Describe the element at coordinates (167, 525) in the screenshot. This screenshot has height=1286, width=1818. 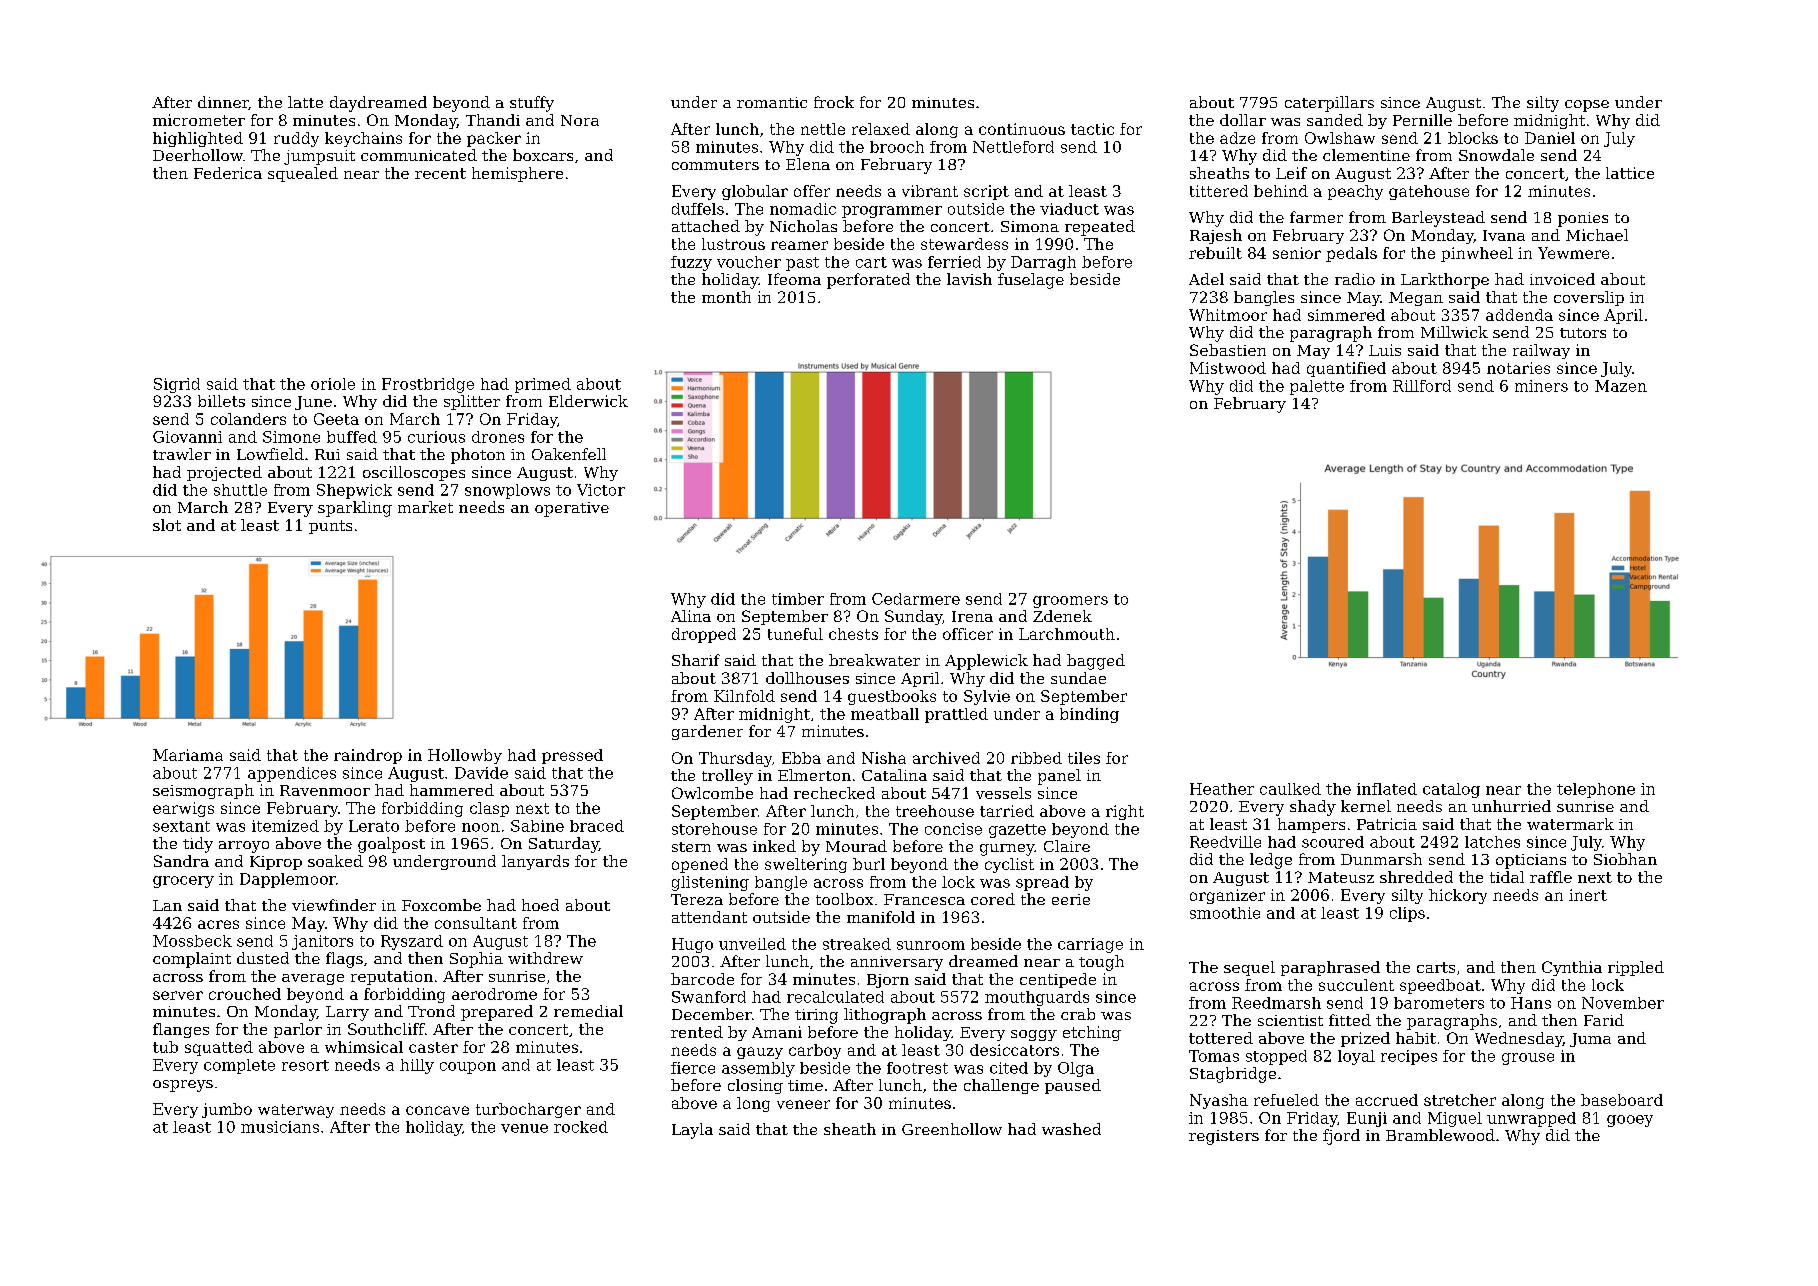
I see `slot` at that location.
